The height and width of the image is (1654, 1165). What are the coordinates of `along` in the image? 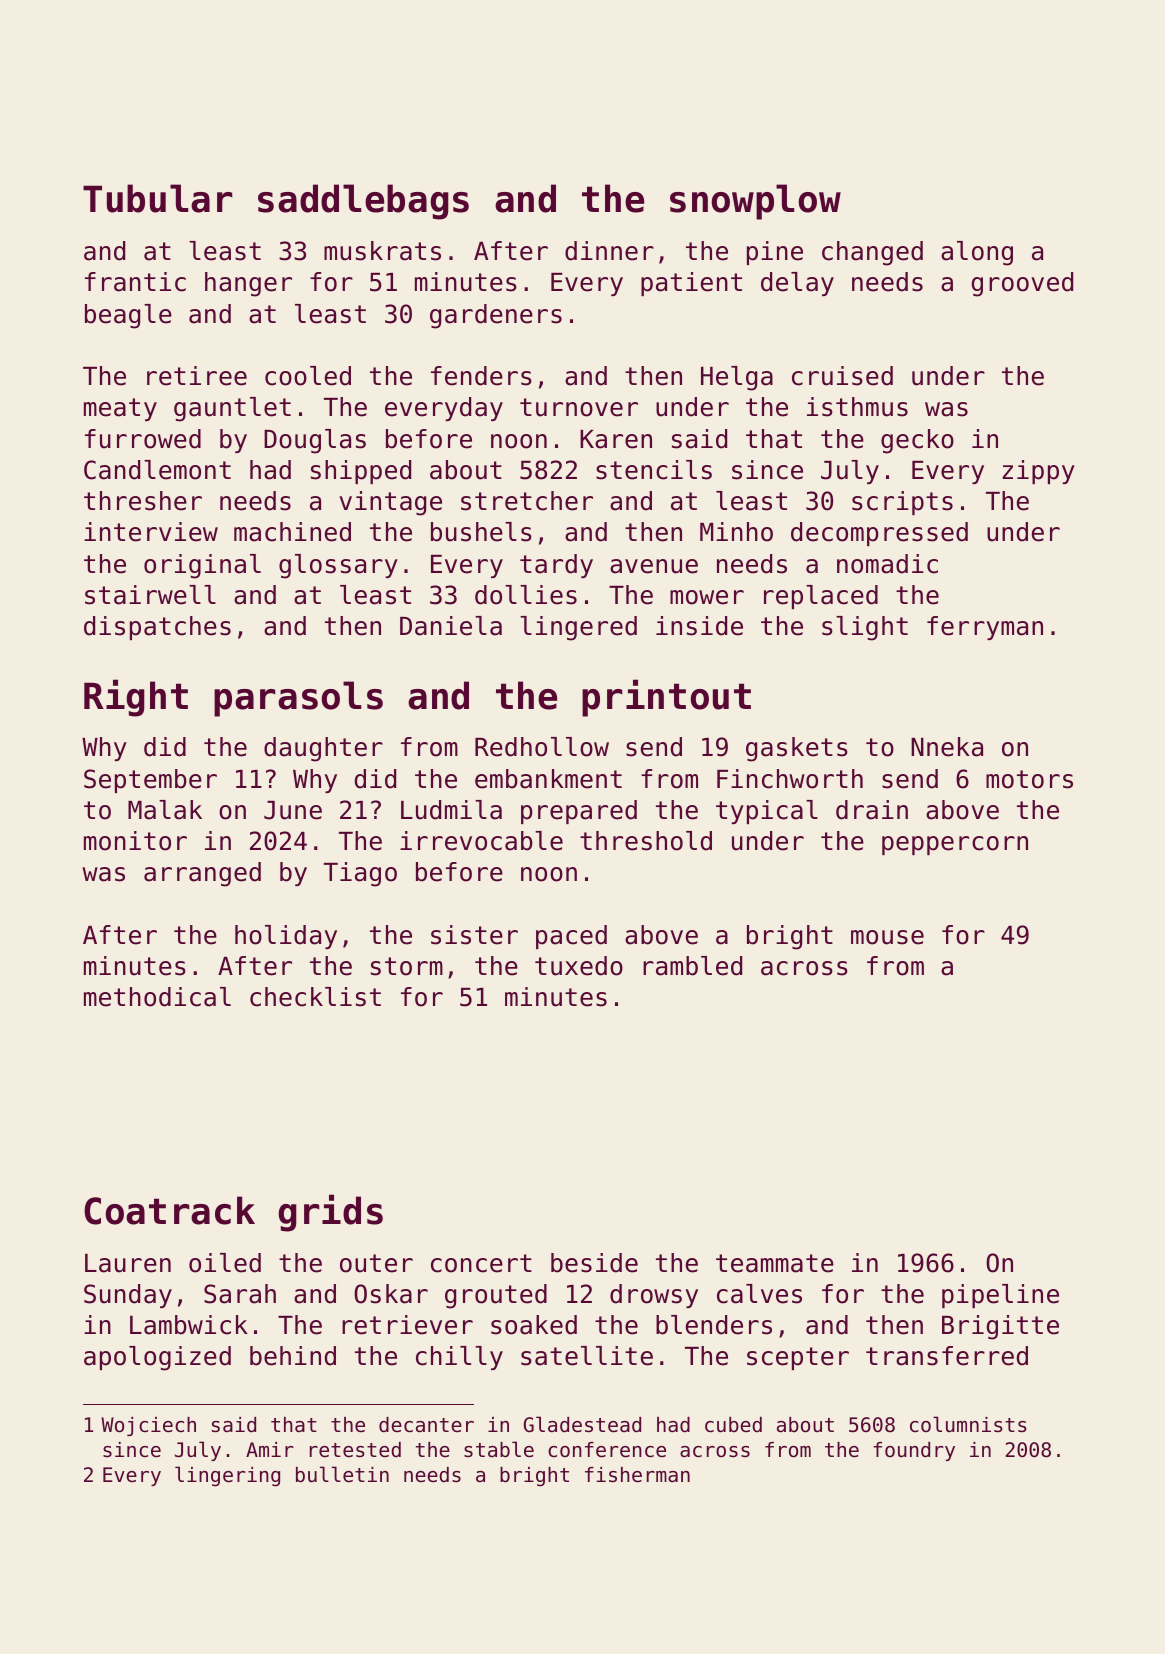 It's located at (977, 253).
